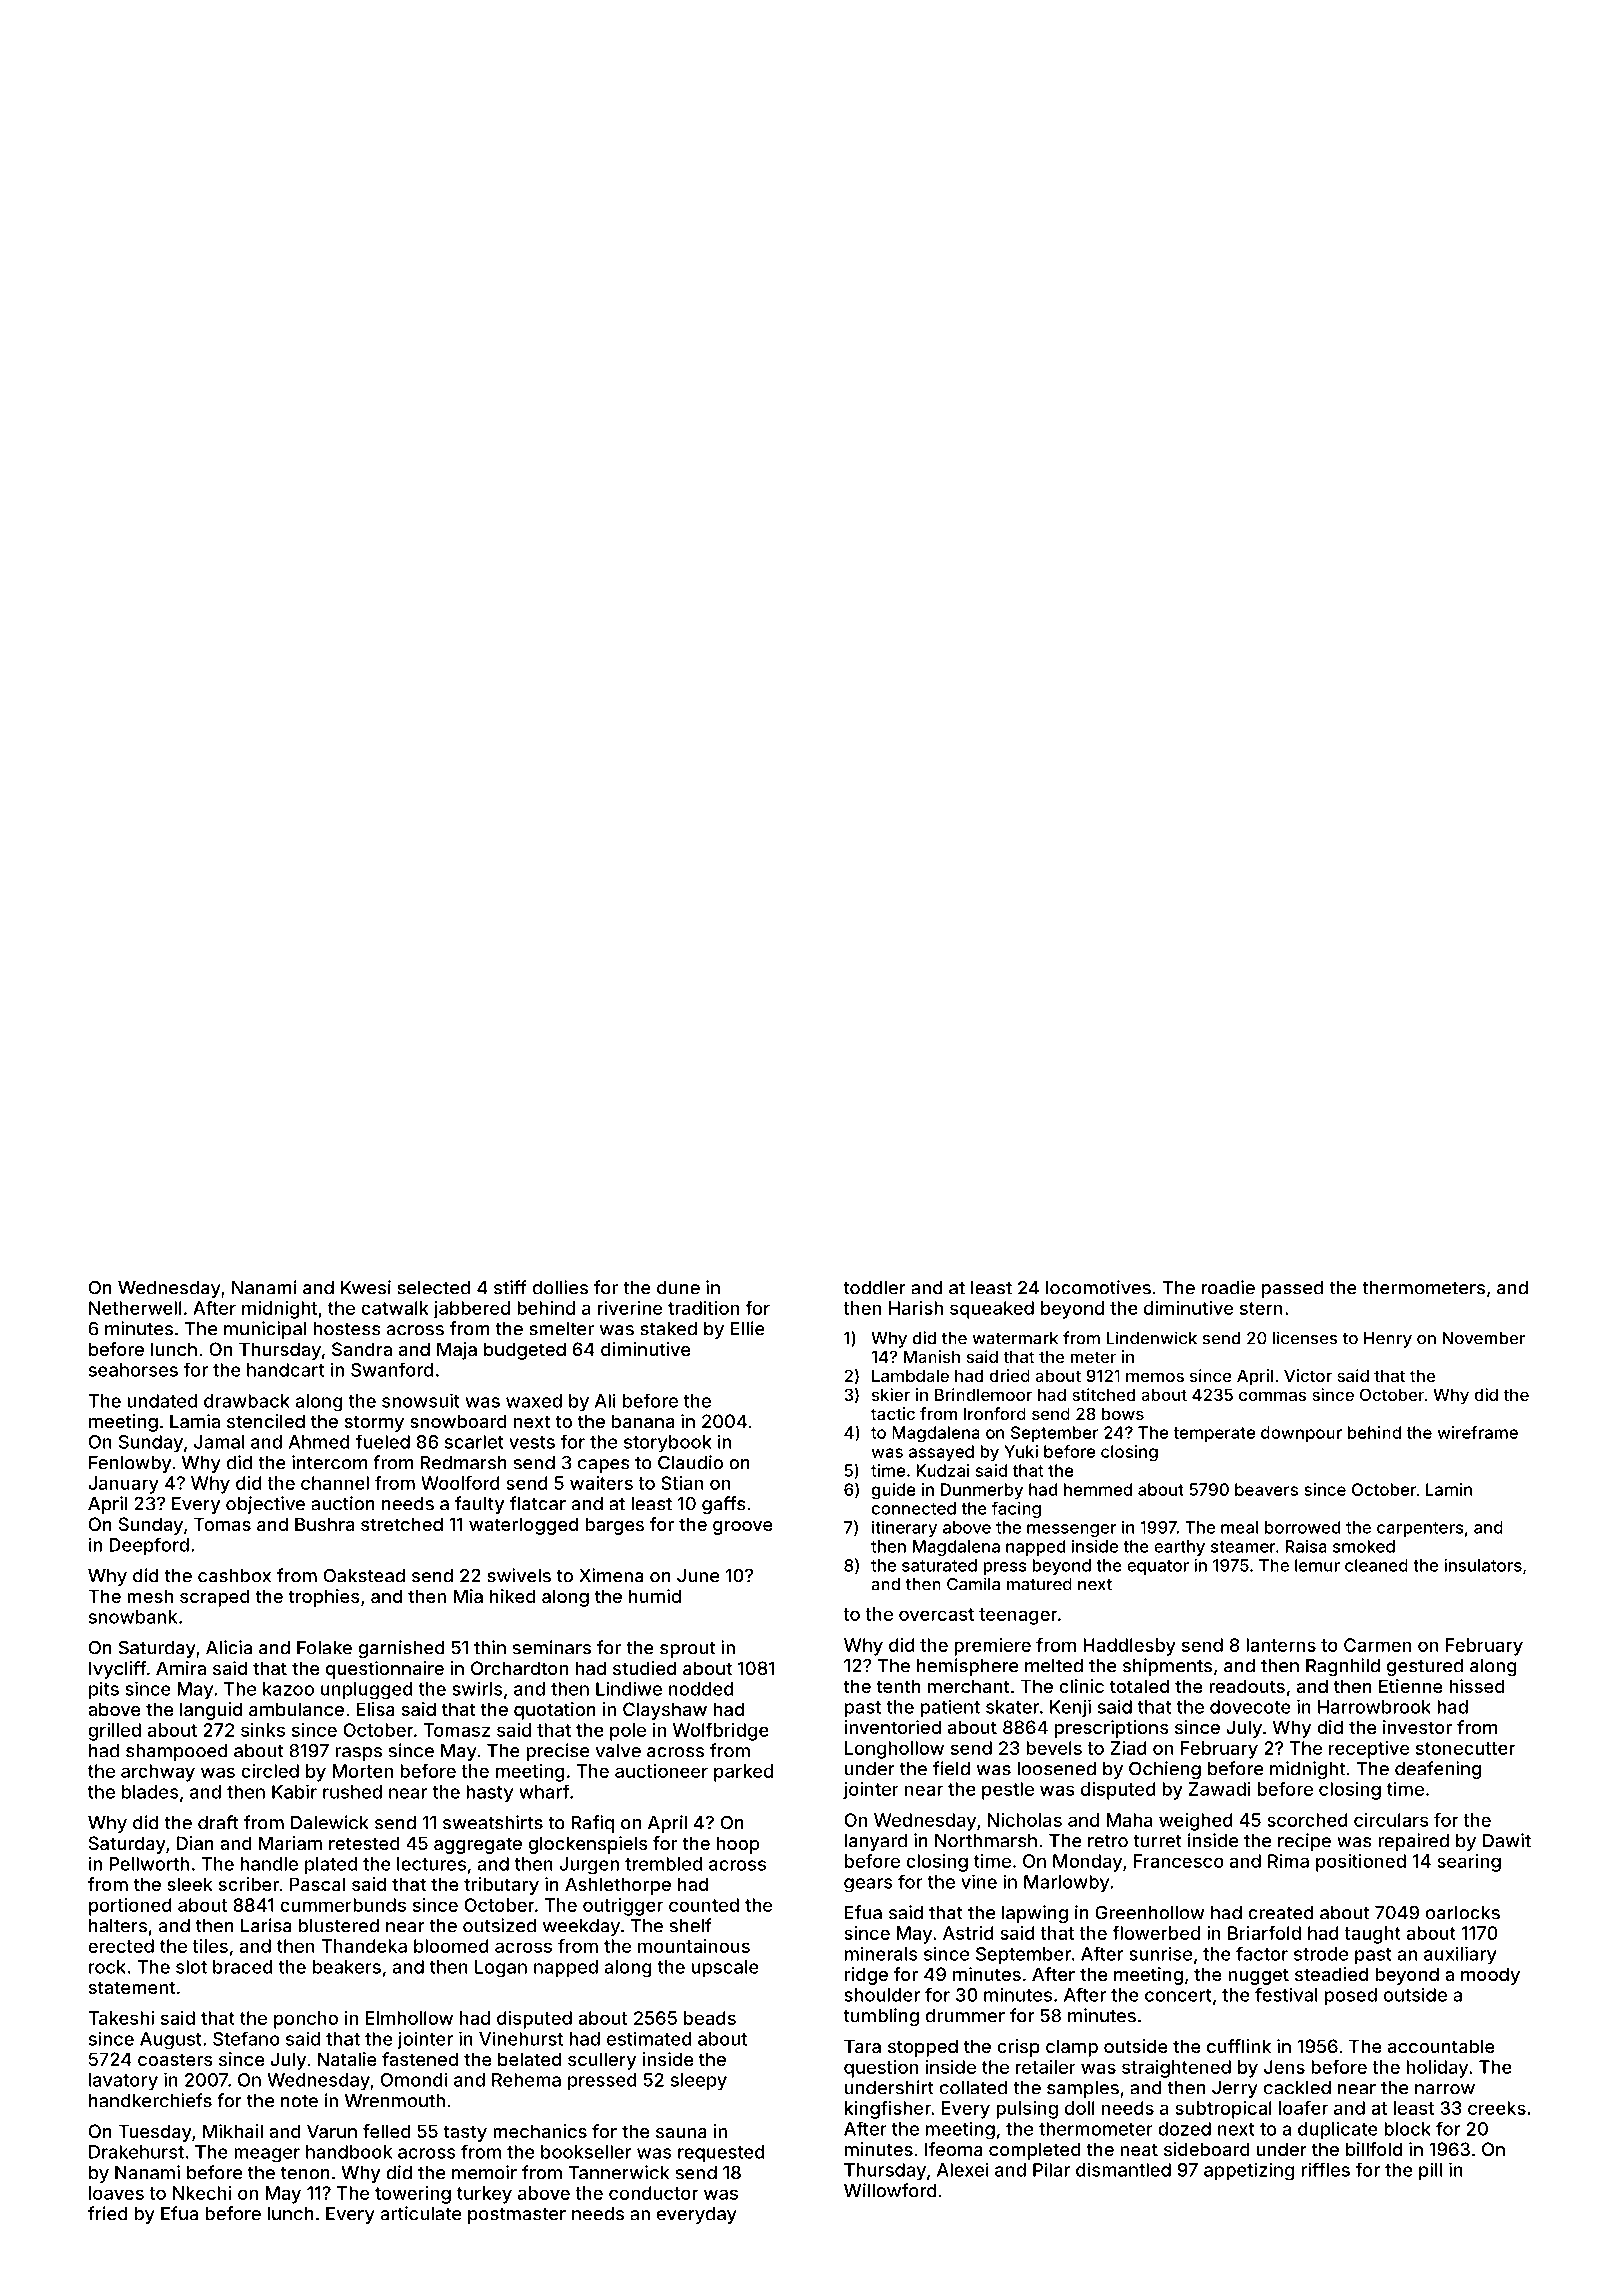 The image size is (1620, 2292). What do you see at coordinates (1490, 1976) in the page?
I see `moody` at bounding box center [1490, 1976].
